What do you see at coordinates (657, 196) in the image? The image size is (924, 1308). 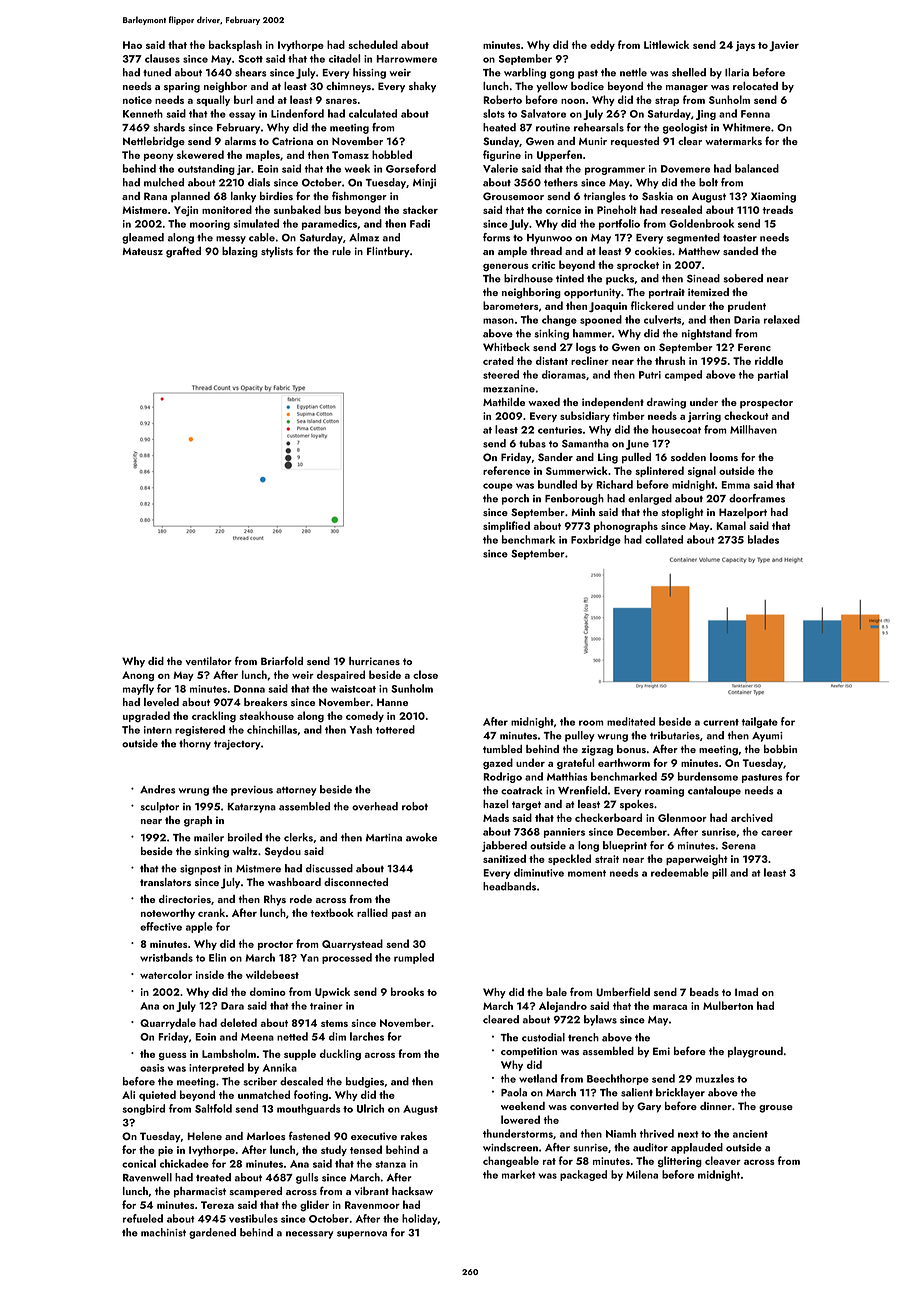 I see `Saskia` at bounding box center [657, 196].
